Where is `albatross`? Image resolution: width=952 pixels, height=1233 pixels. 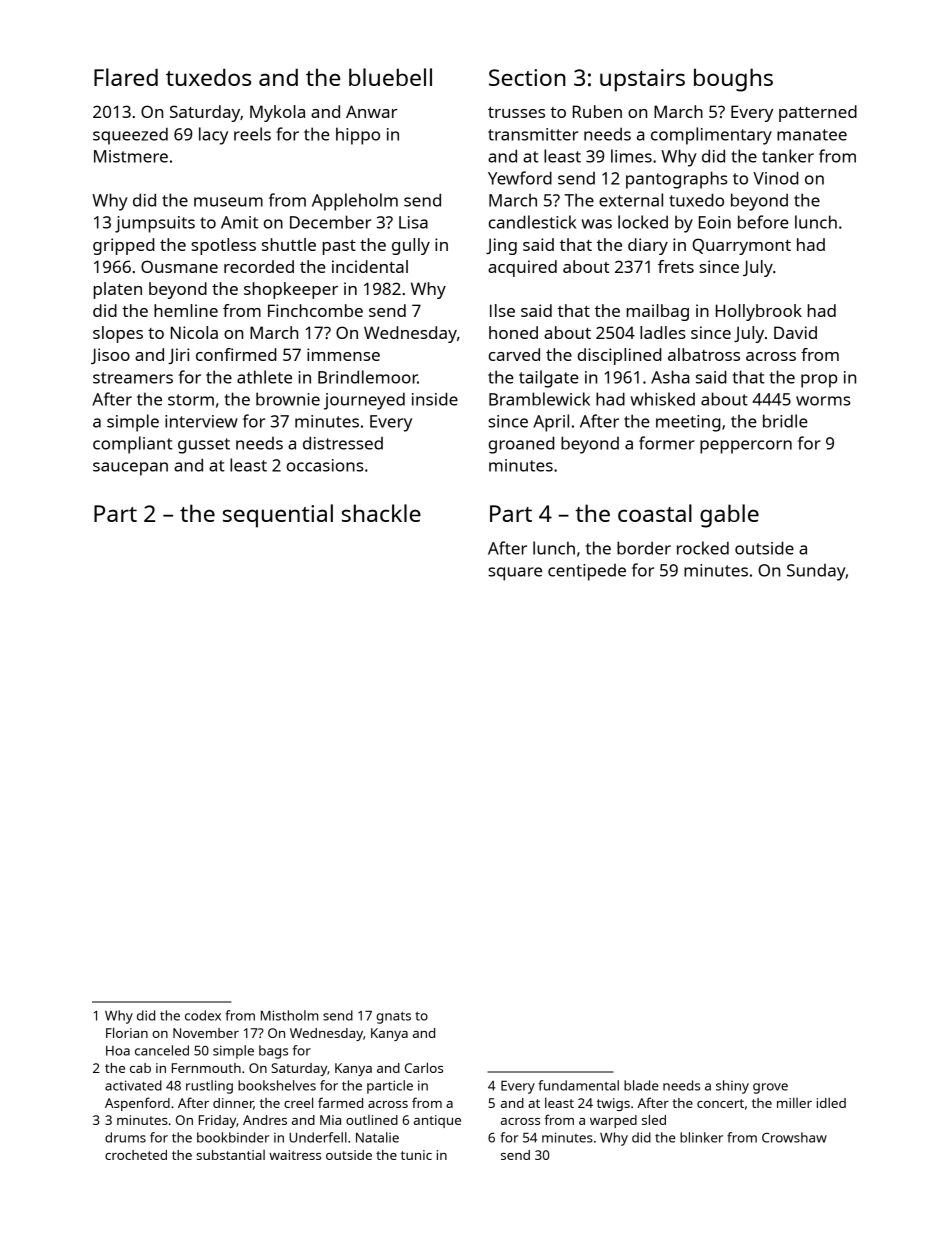 albatross is located at coordinates (704, 354).
